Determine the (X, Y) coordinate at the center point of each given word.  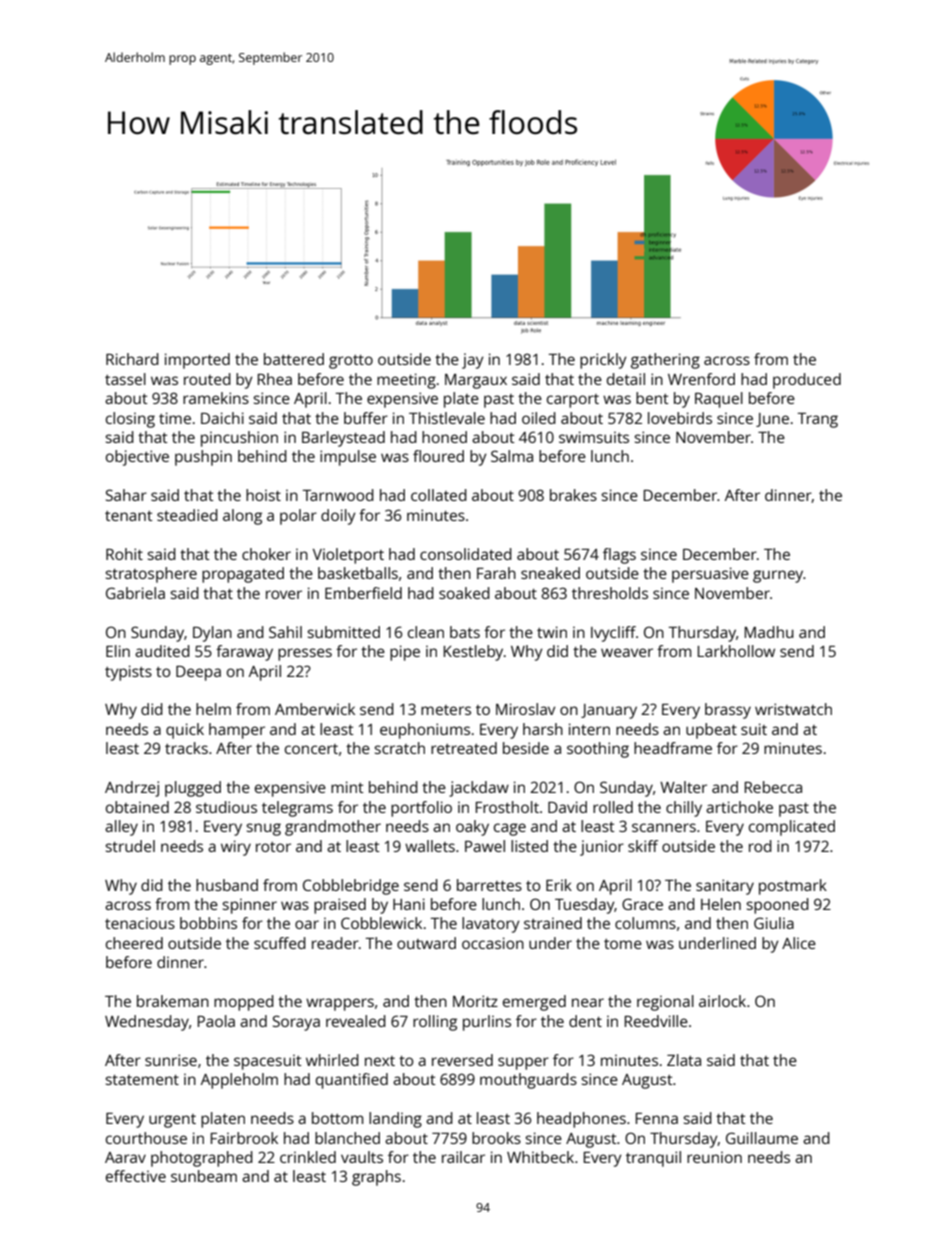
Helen (721, 904)
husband (227, 885)
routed (207, 379)
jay (473, 361)
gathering (665, 361)
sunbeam (204, 1176)
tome (623, 944)
